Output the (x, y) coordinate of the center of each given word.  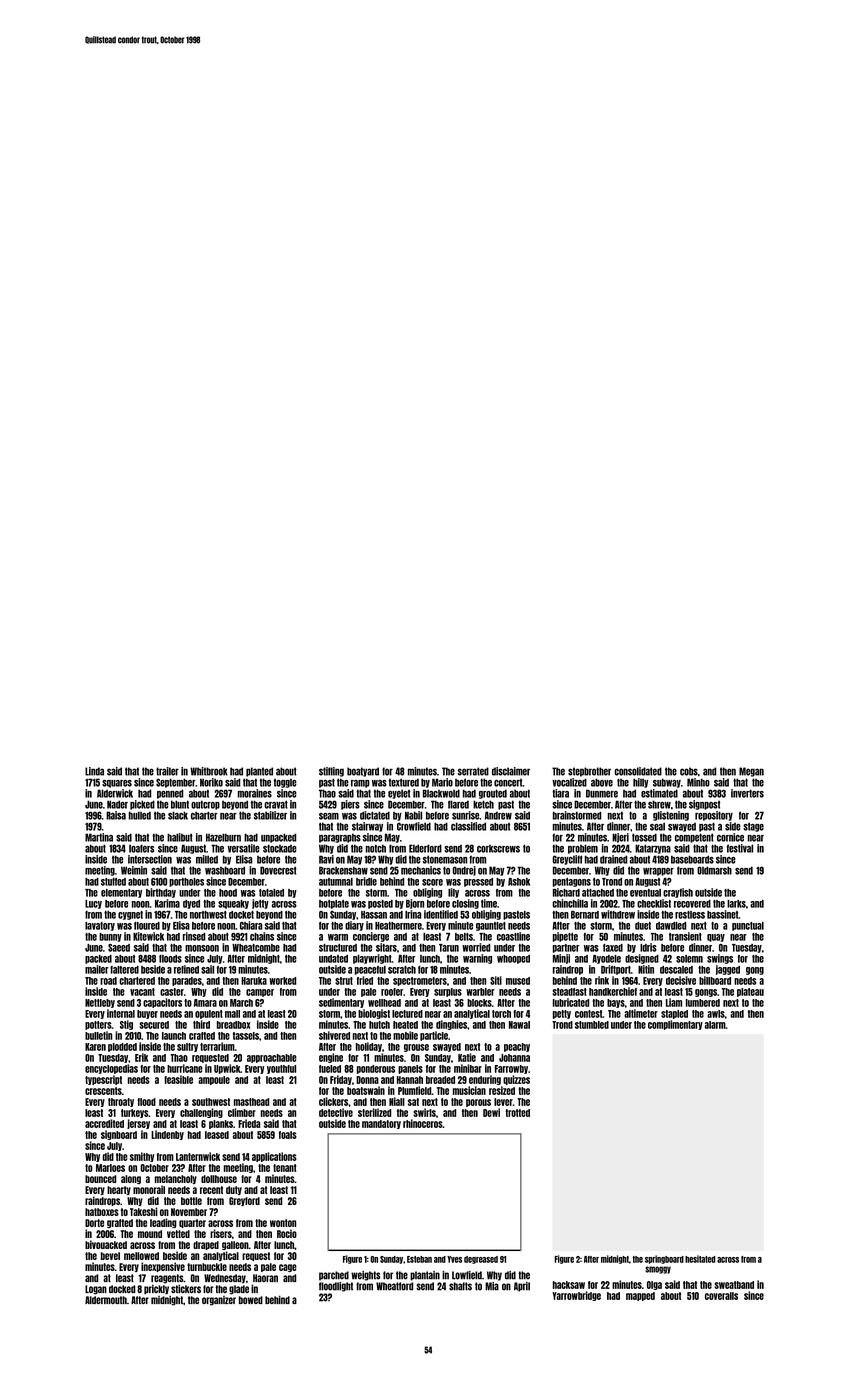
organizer (219, 1301)
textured (404, 782)
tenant (285, 1168)
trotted (517, 1113)
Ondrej (464, 871)
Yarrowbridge (576, 1296)
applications (274, 1157)
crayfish (678, 893)
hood (228, 893)
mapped (640, 1296)
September (175, 783)
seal (657, 826)
